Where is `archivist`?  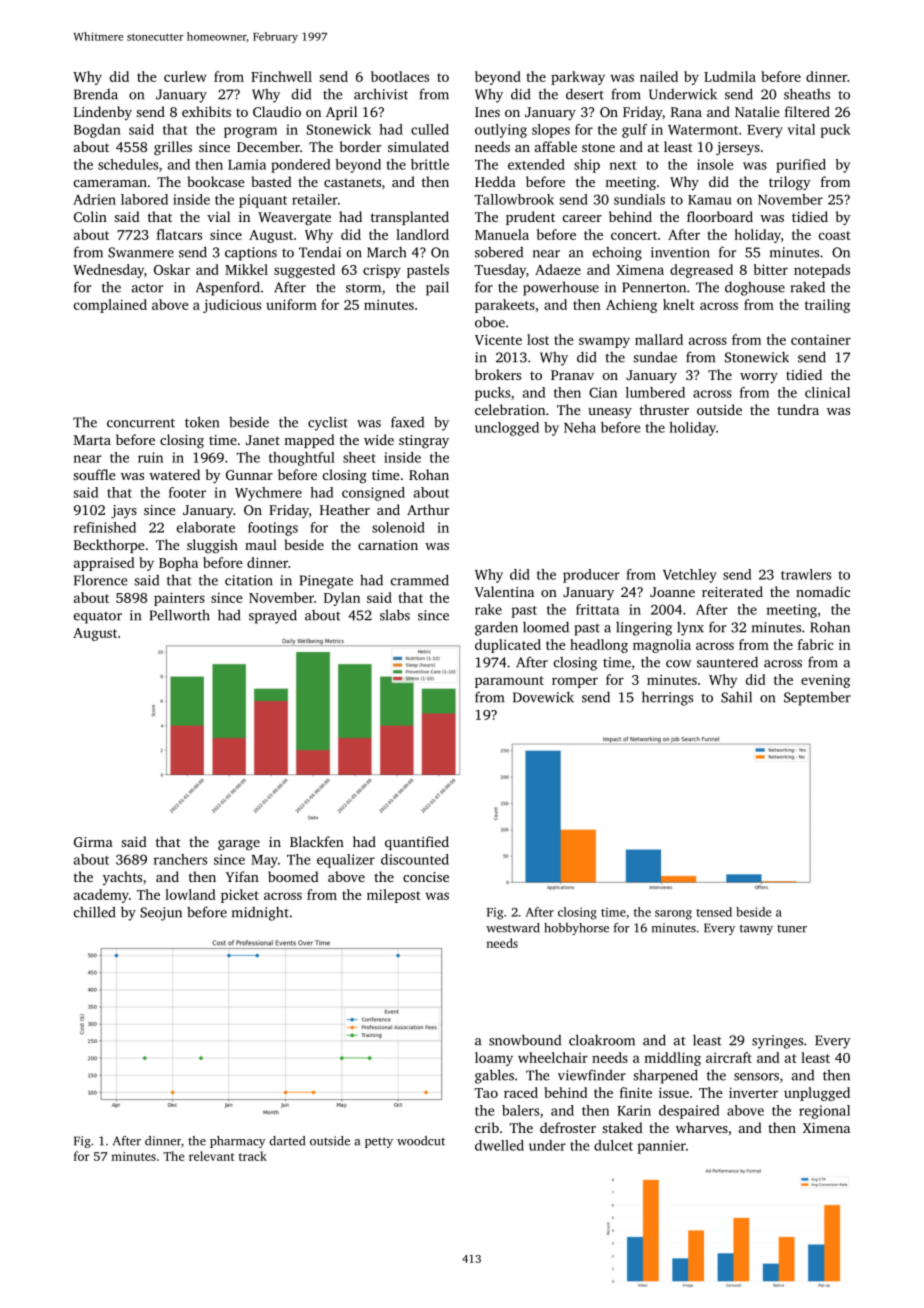 archivist is located at coordinates (381, 94).
